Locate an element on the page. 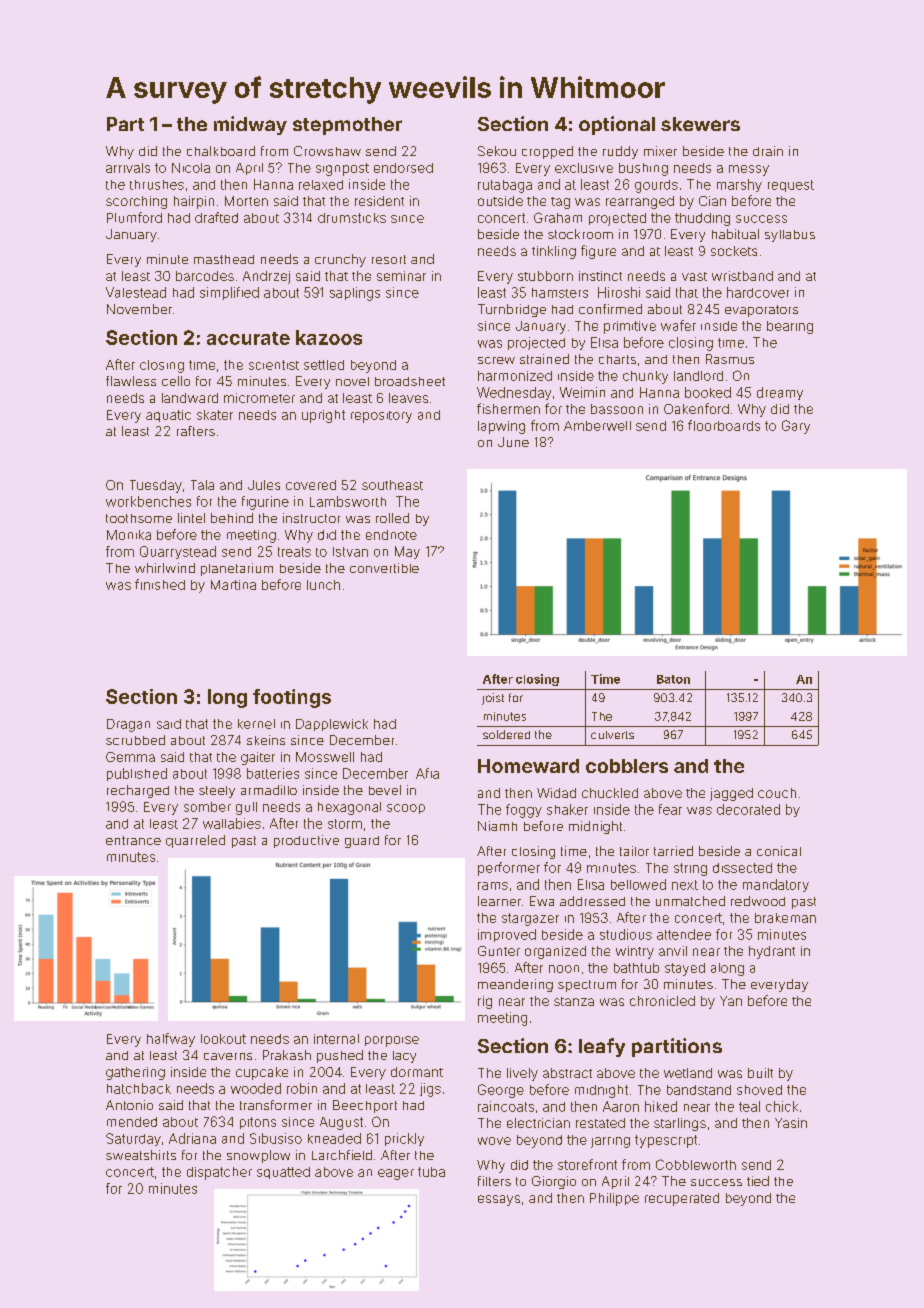  mended is located at coordinates (132, 1122).
